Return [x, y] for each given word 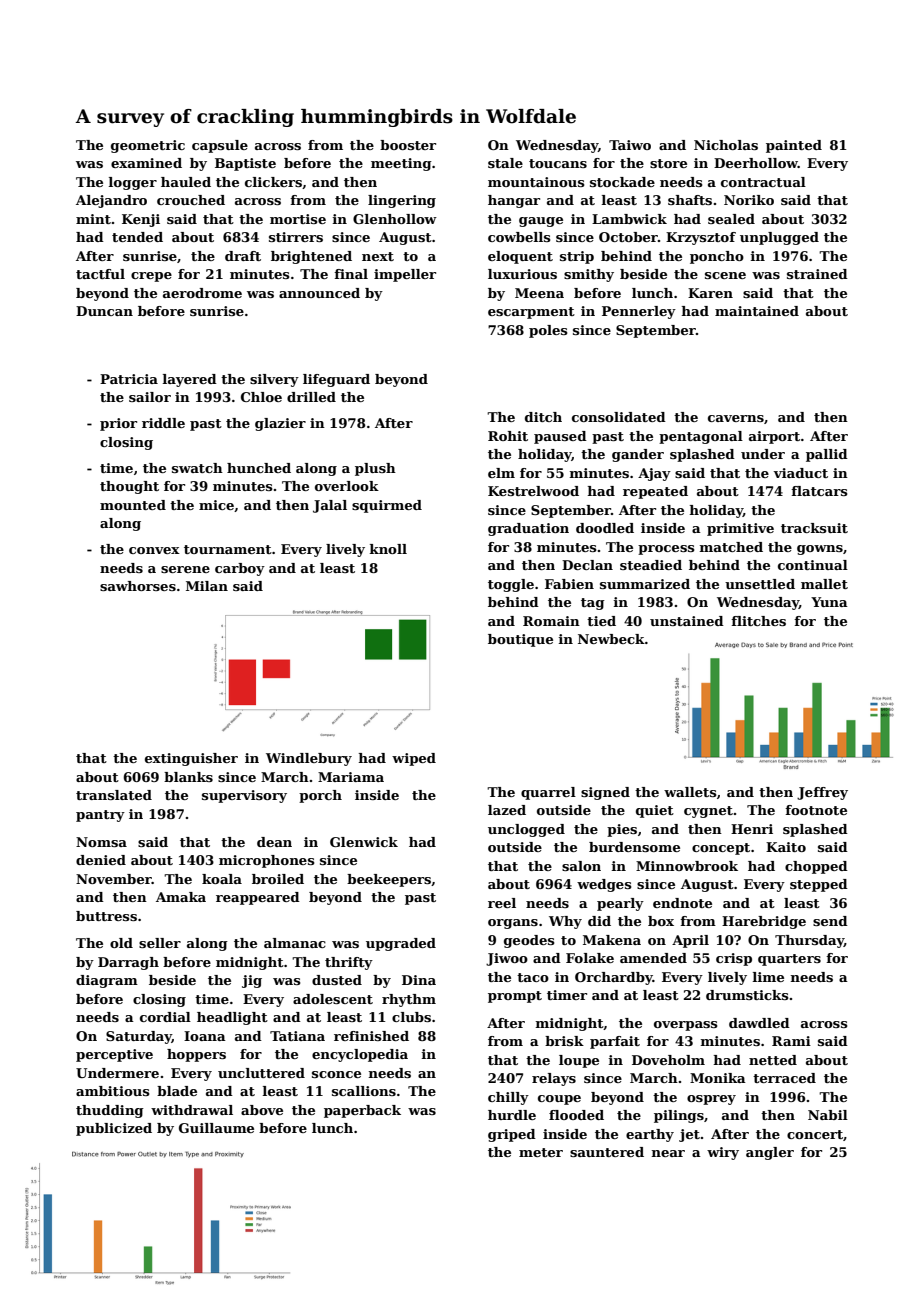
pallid [827, 455]
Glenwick [364, 842]
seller [160, 943]
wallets [690, 792]
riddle [163, 423]
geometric [148, 146]
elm [501, 473]
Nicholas [726, 145]
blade [177, 1091]
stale [505, 163]
